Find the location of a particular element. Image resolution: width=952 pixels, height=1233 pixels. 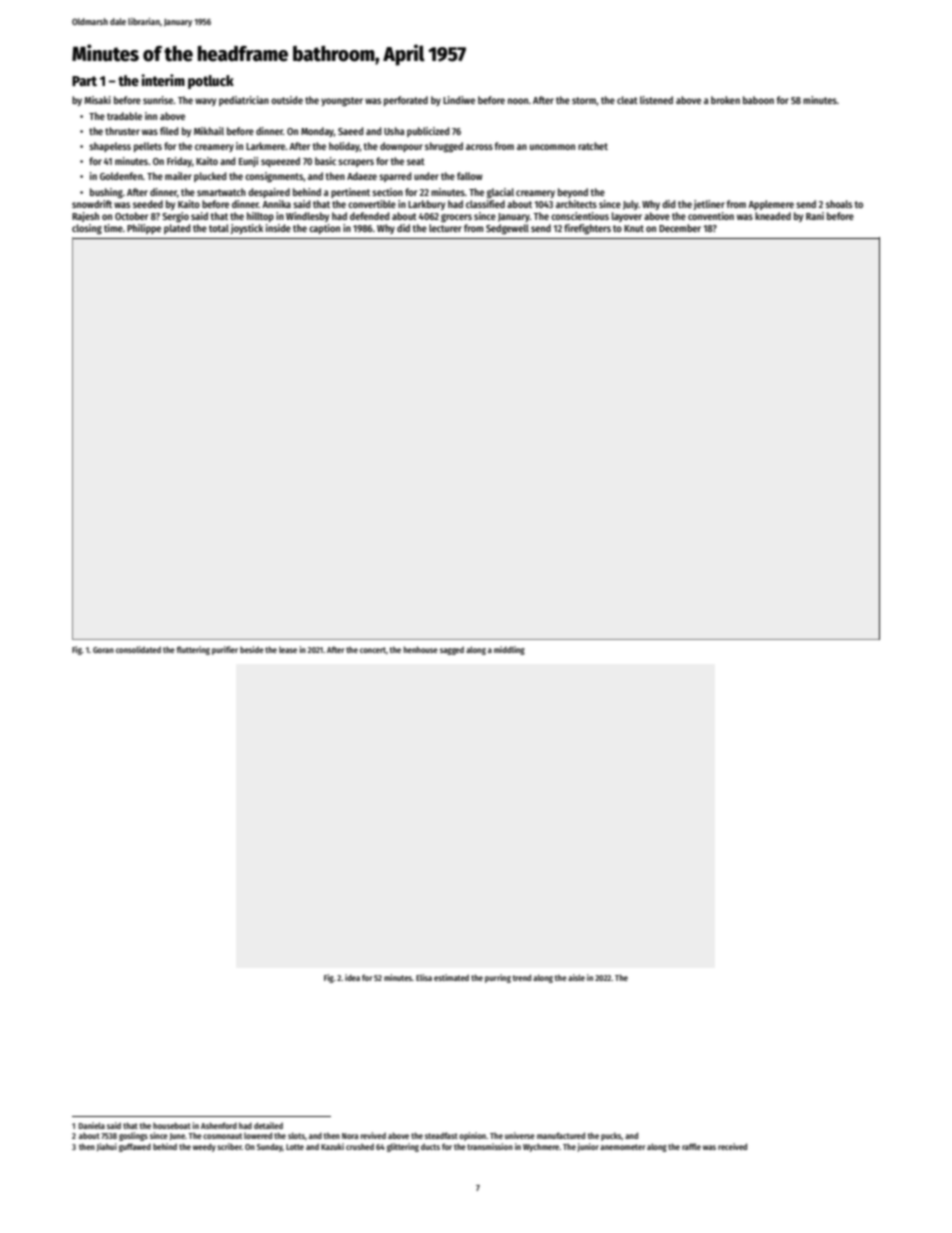

middling is located at coordinates (509, 650).
